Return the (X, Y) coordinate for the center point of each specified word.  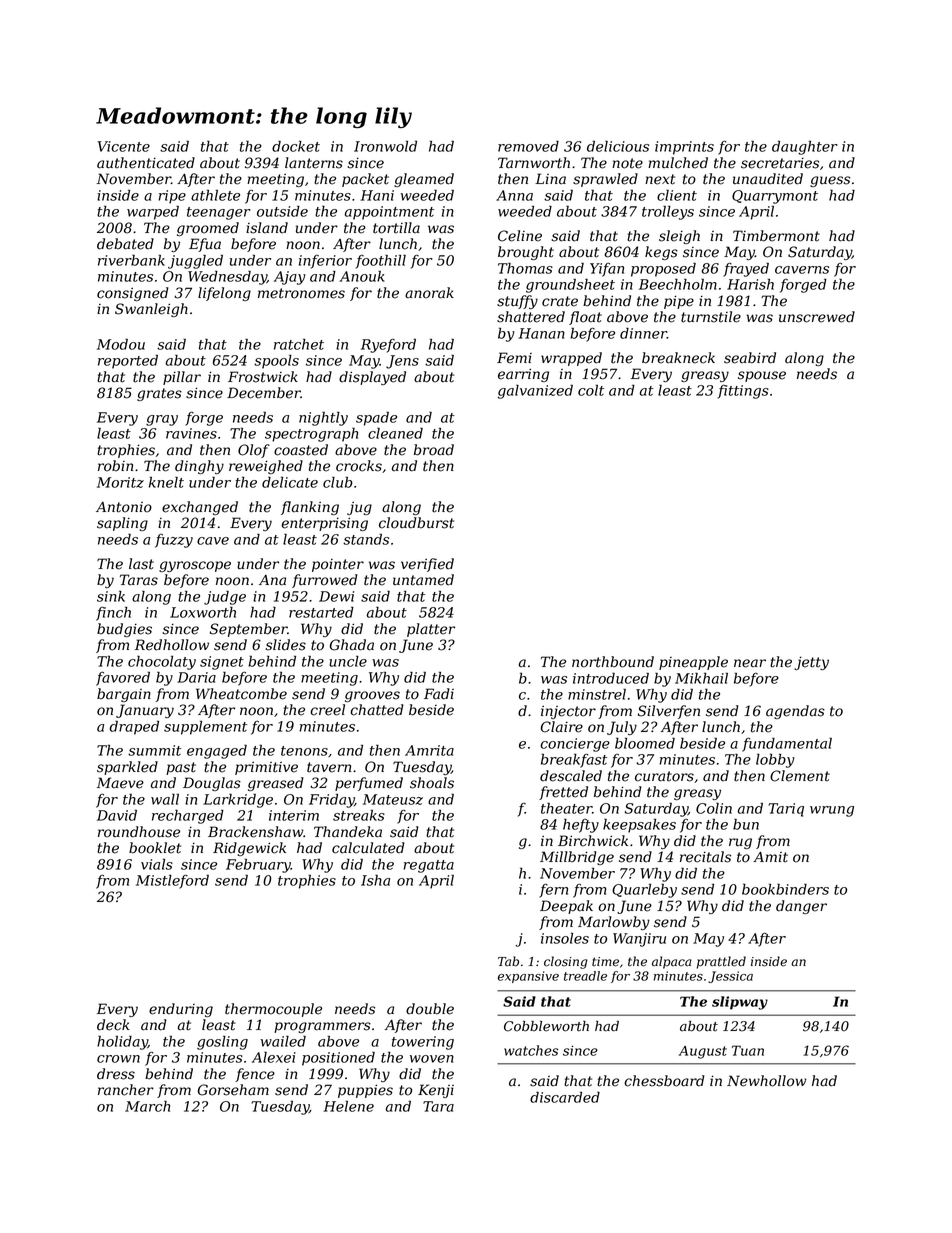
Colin (714, 808)
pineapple (693, 663)
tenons (304, 751)
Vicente (123, 146)
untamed (423, 580)
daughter (805, 147)
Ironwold (385, 146)
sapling (122, 524)
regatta (428, 866)
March (147, 1106)
